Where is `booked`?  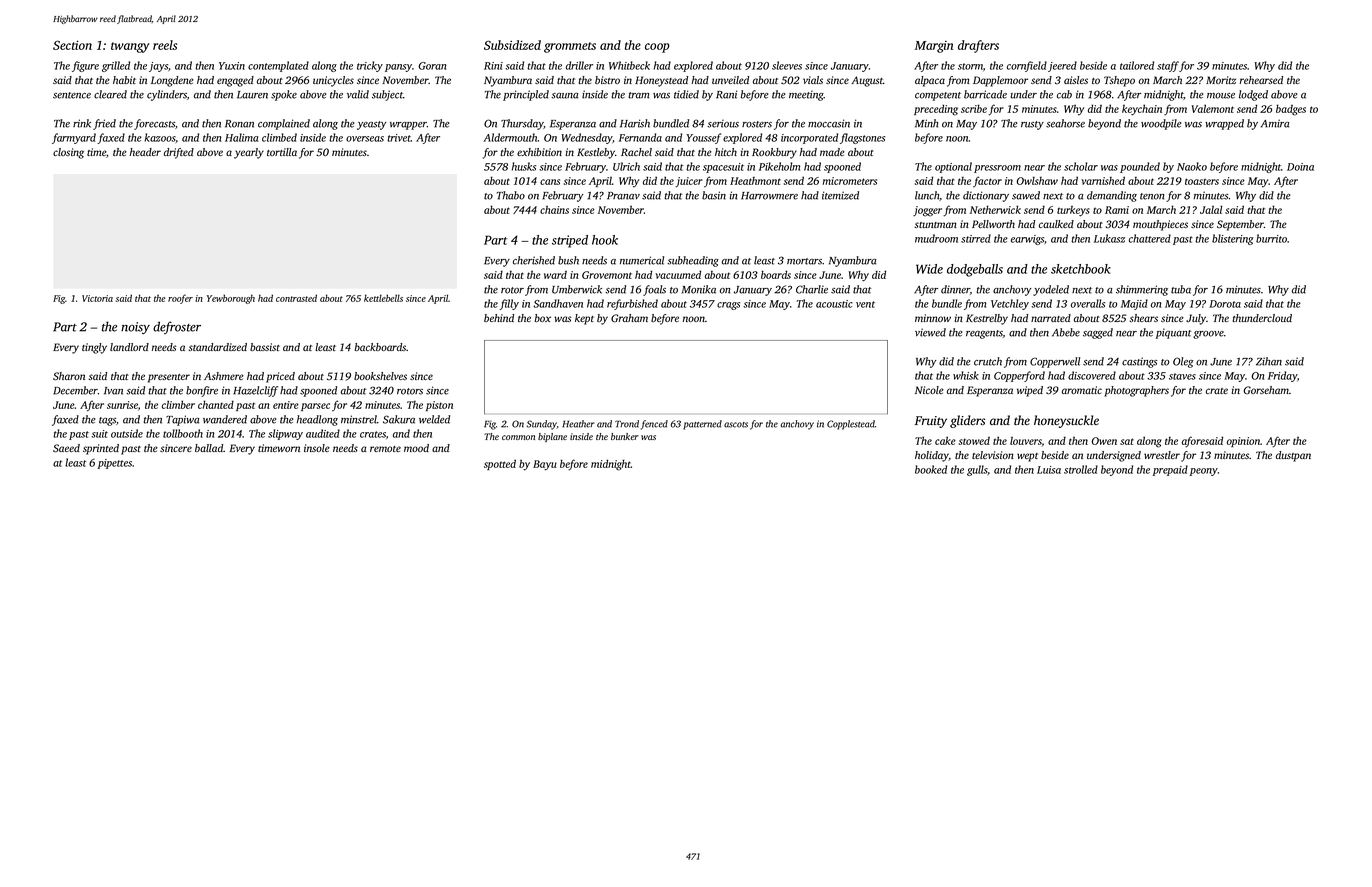
booked is located at coordinates (931, 469).
